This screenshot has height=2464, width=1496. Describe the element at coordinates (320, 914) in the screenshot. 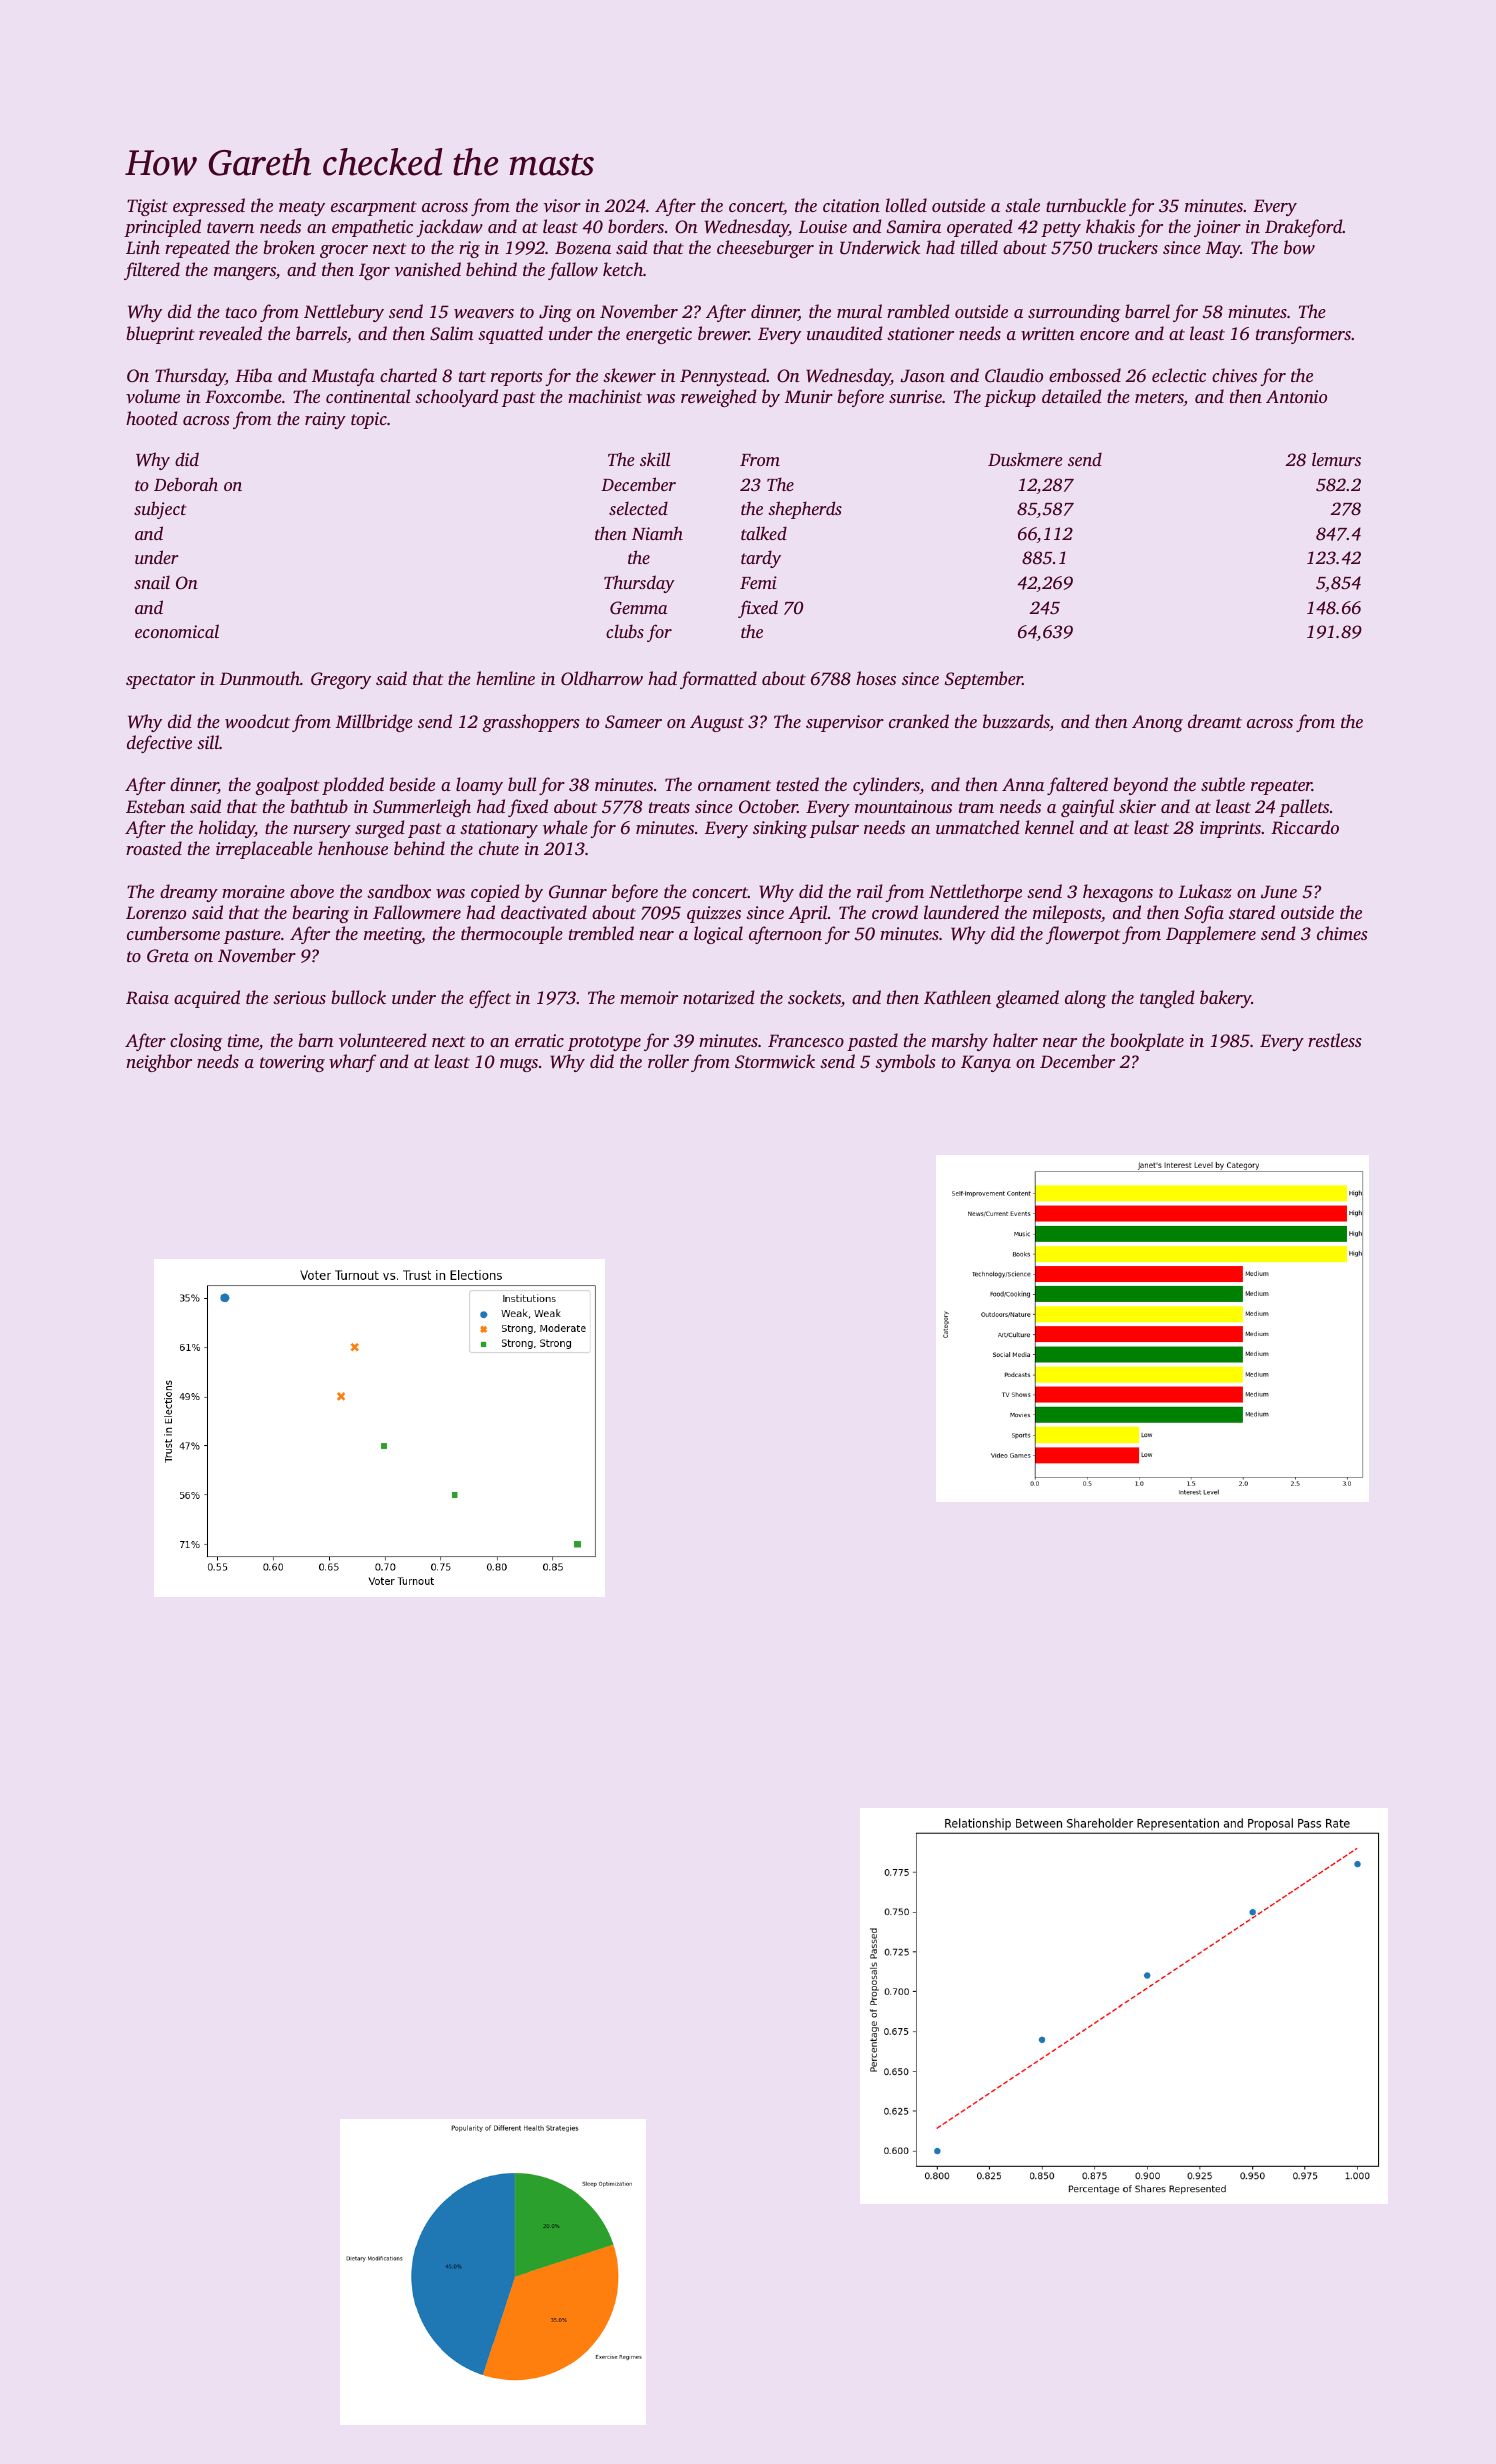

I see `bearing` at that location.
